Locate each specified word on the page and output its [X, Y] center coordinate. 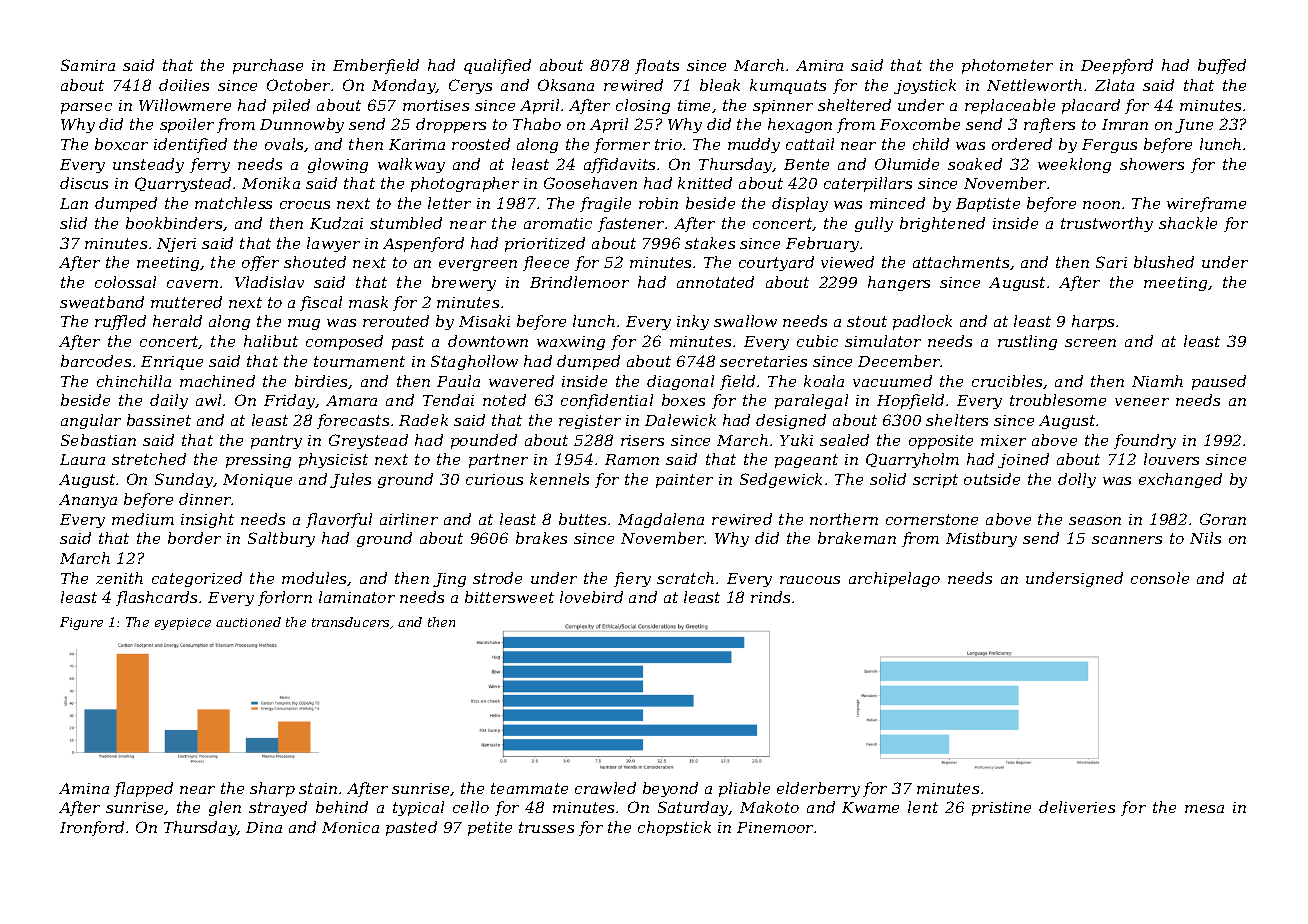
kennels [559, 479]
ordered [1022, 144]
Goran [1223, 519]
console [1160, 578]
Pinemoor [775, 827]
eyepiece [183, 624]
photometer [1007, 66]
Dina [264, 827]
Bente [806, 164]
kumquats [788, 86]
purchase [268, 66]
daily [169, 401]
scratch [685, 578]
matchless [233, 203]
